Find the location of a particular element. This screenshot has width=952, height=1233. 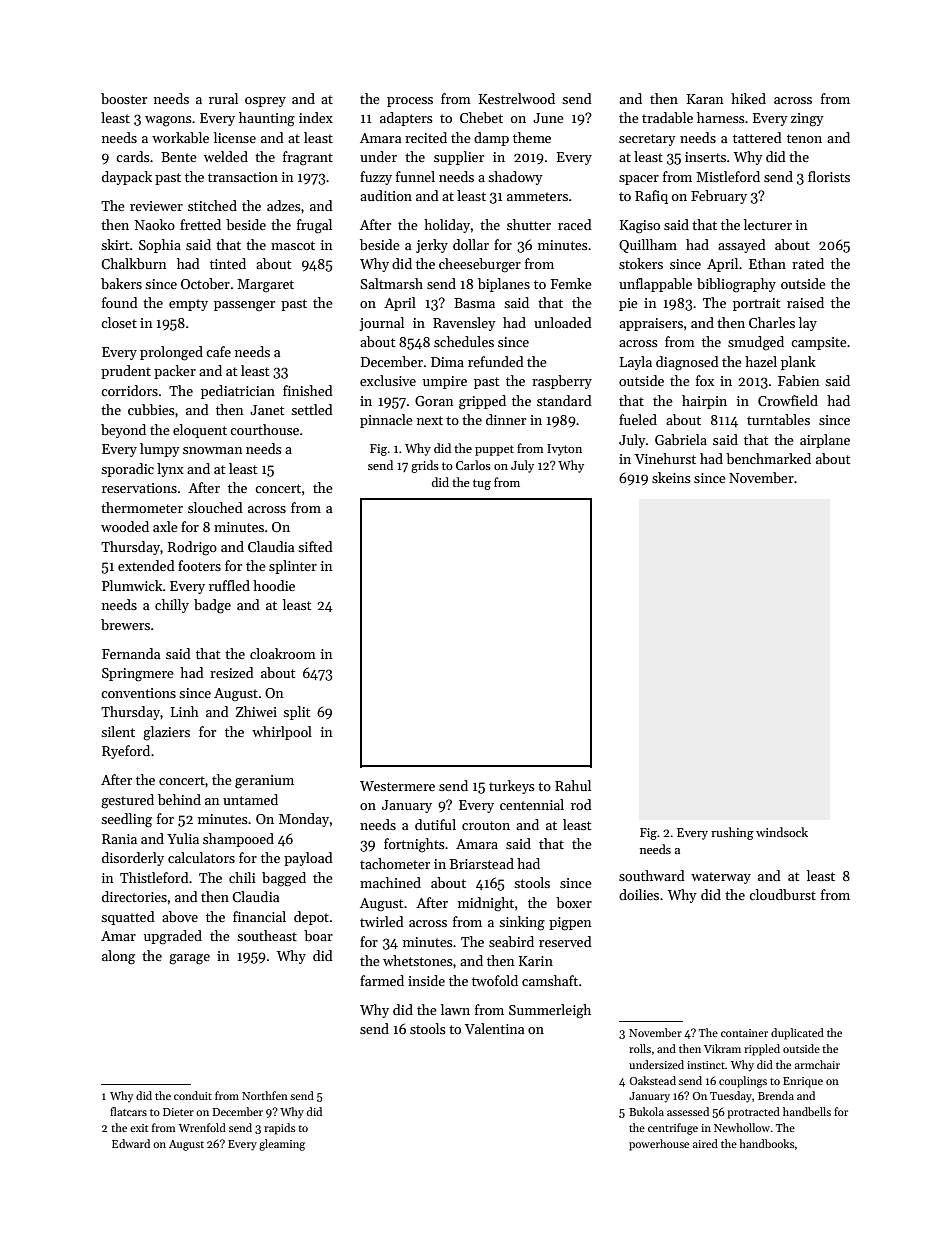

powerhouse is located at coordinates (659, 1145).
